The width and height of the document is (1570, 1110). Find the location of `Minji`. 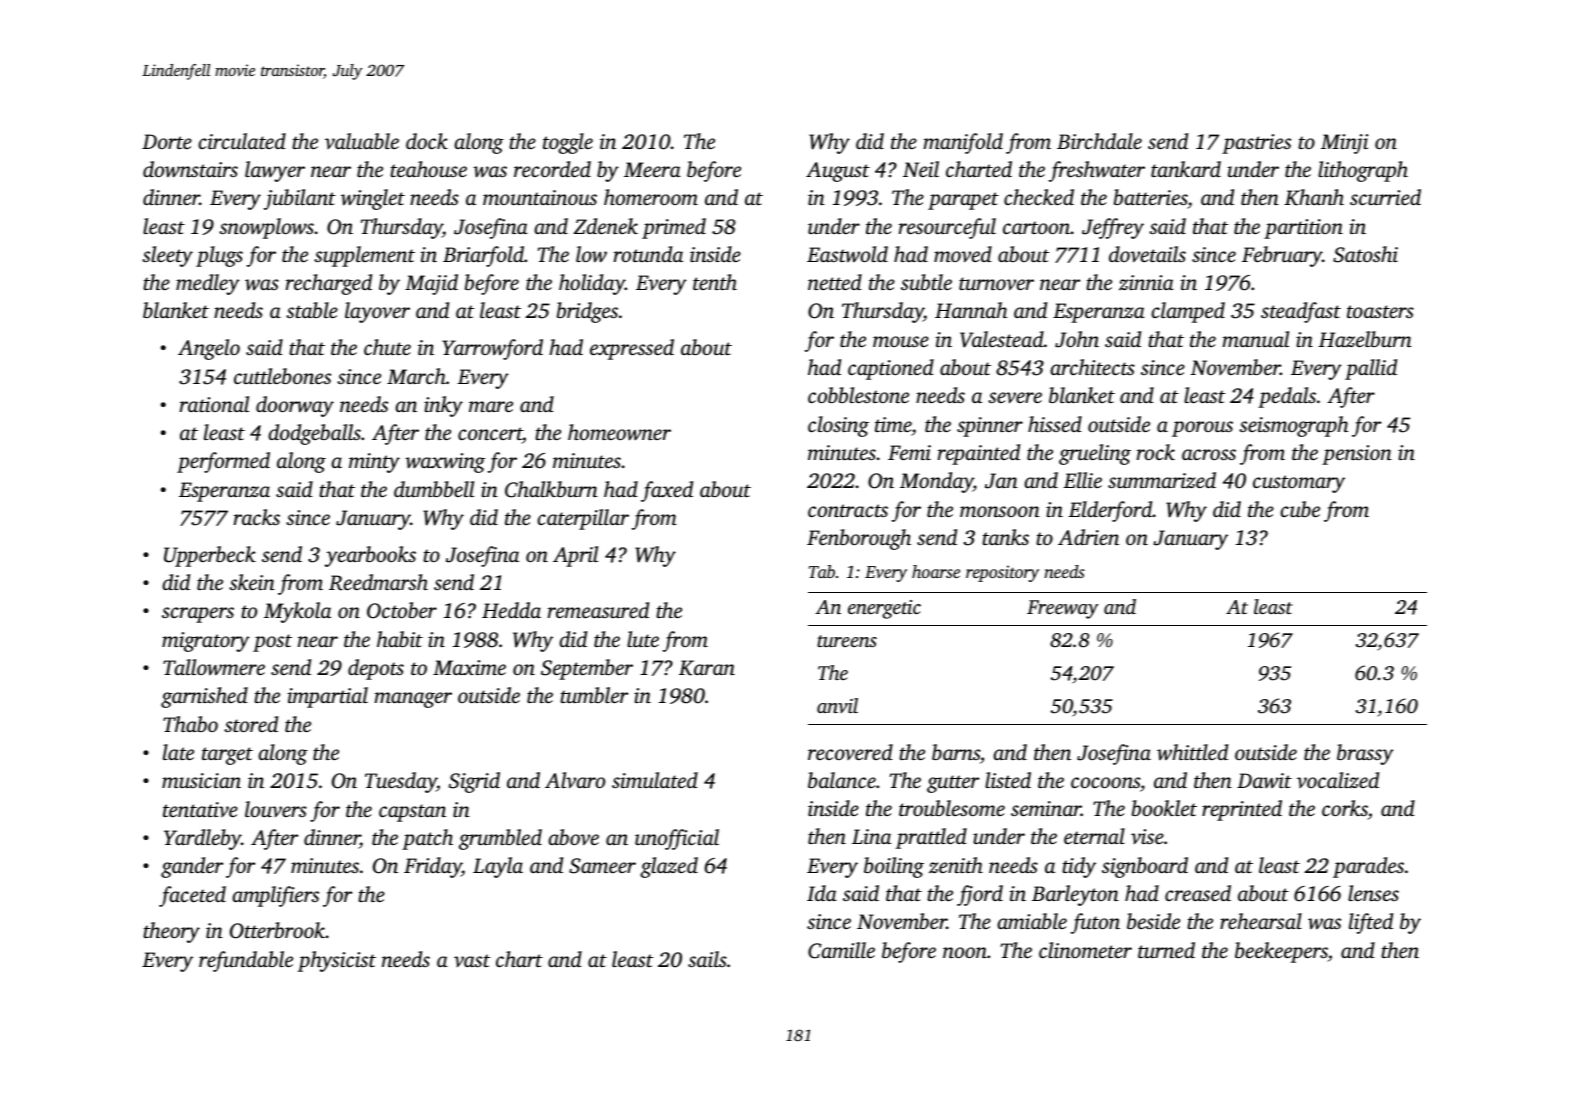

Minji is located at coordinates (1344, 144).
